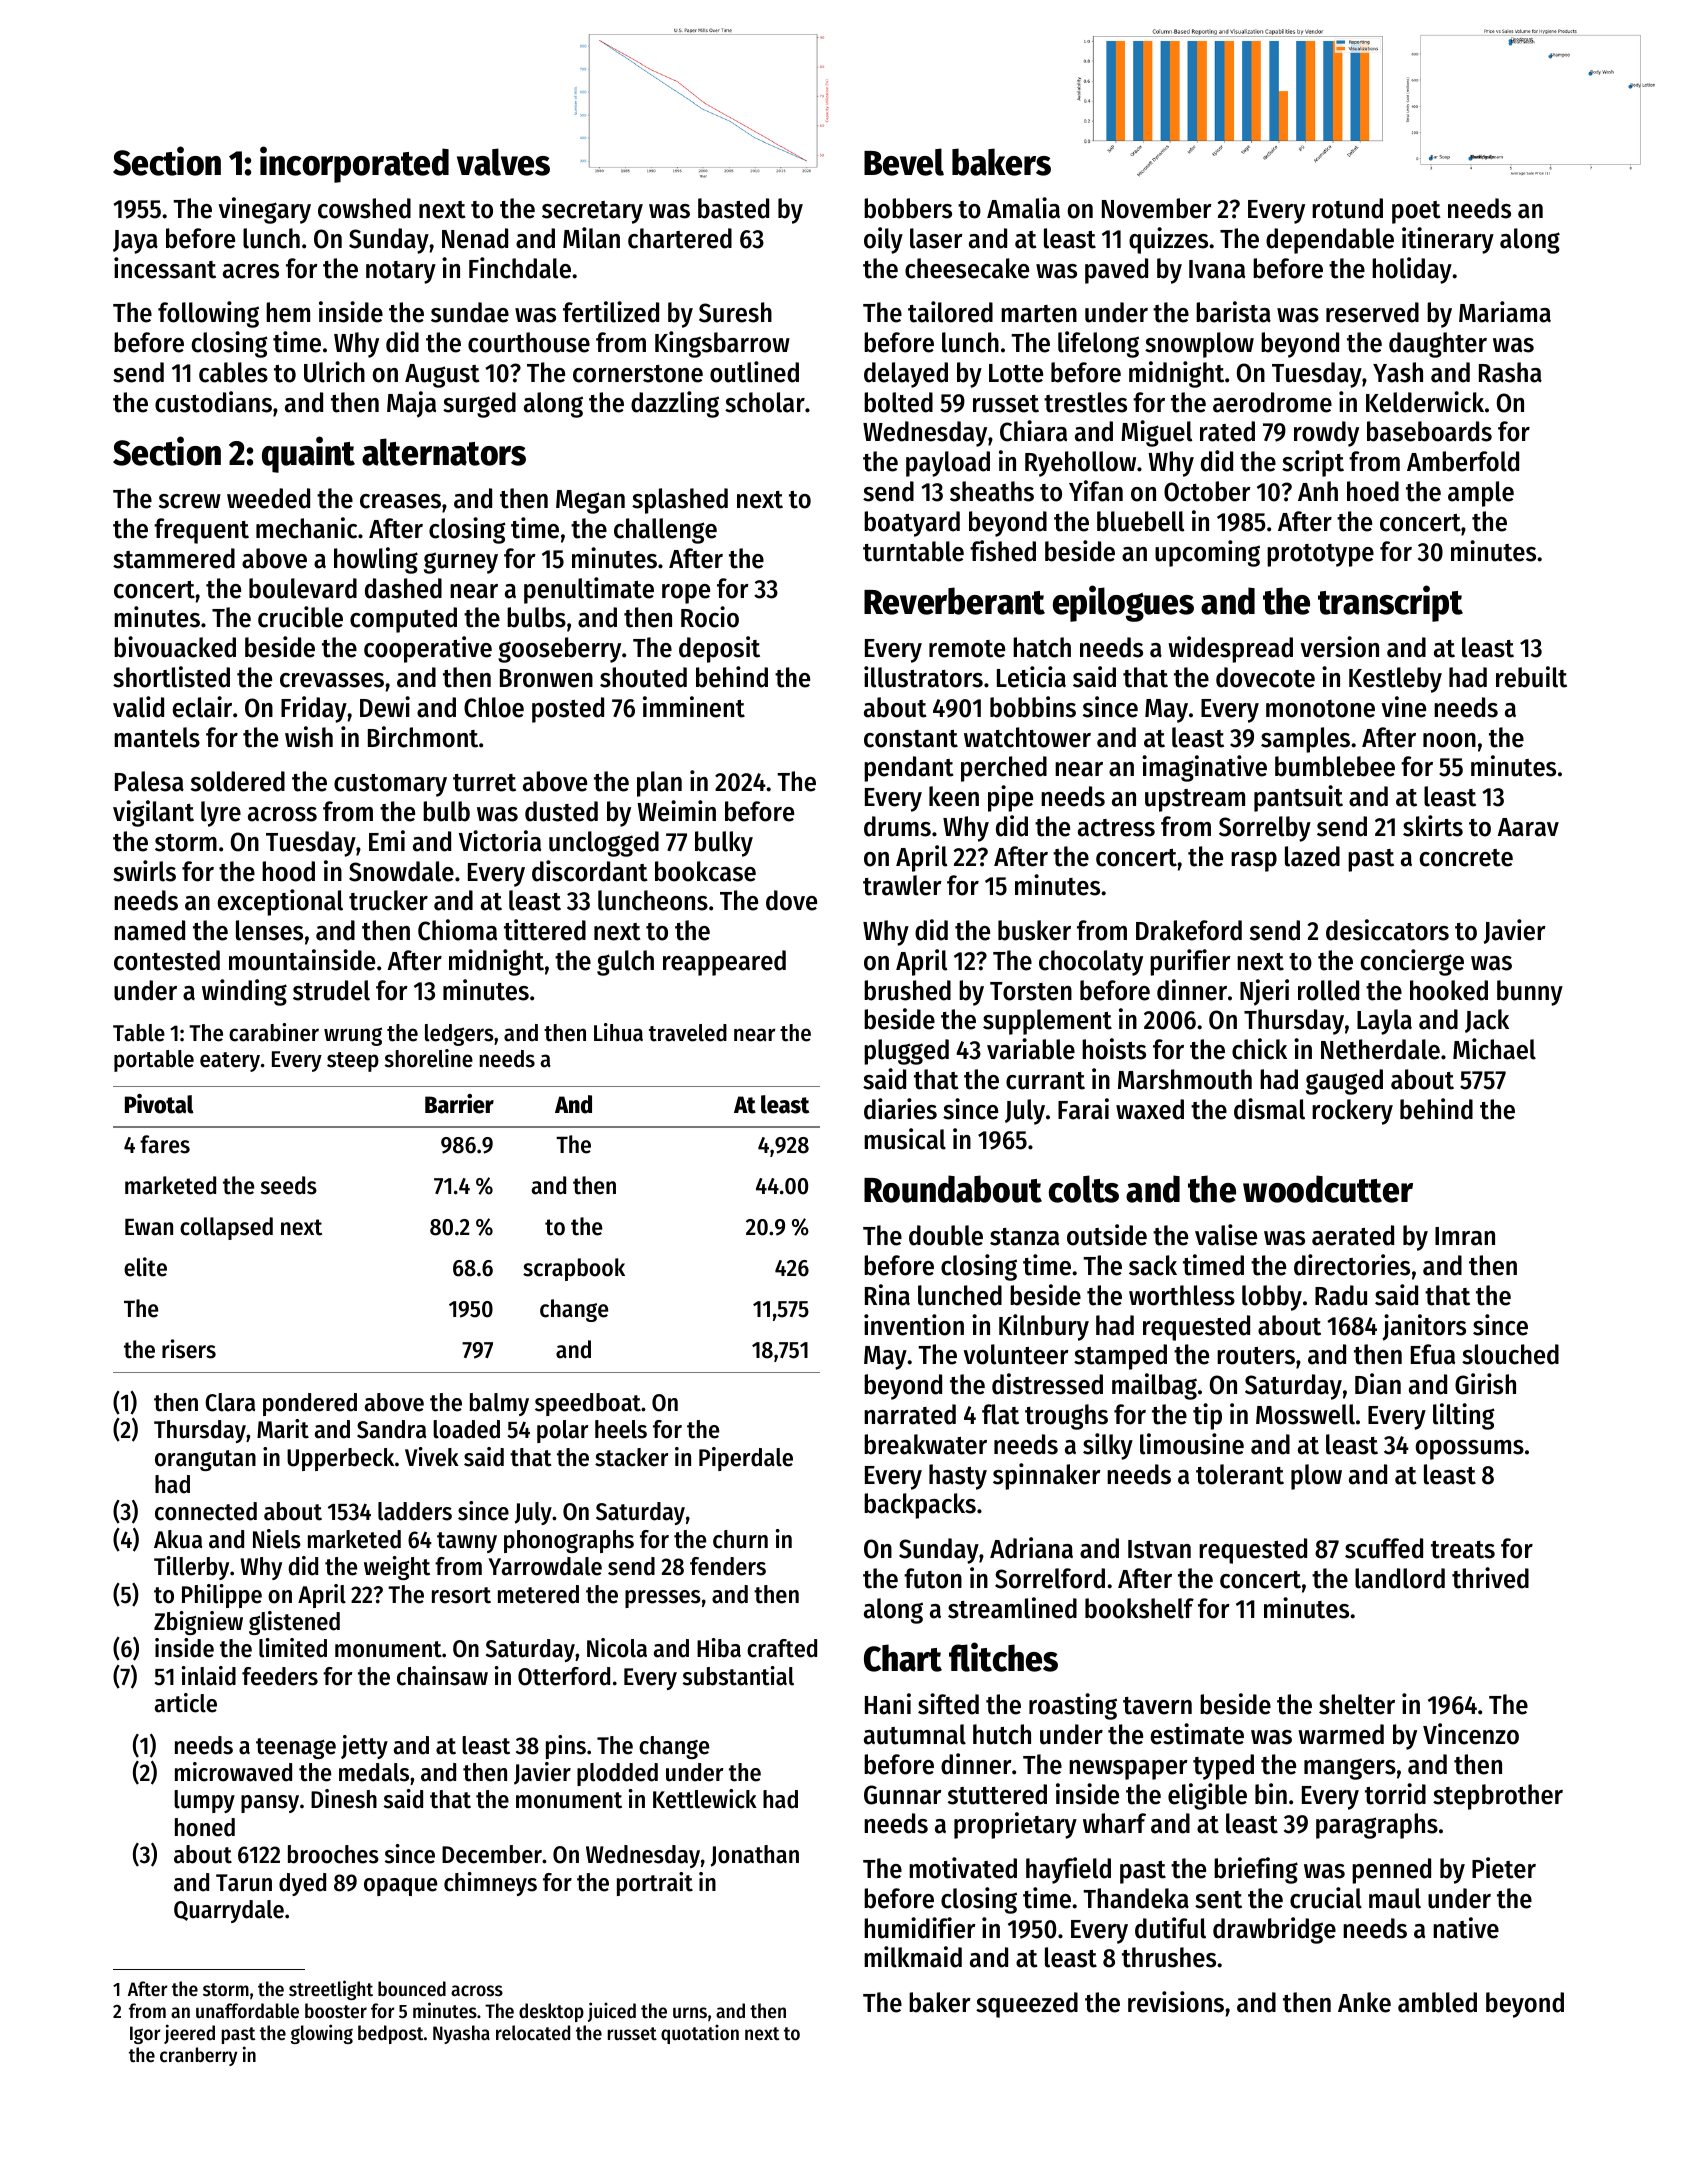 The height and width of the screenshot is (2178, 1683). I want to click on Amberfold, so click(1463, 461).
